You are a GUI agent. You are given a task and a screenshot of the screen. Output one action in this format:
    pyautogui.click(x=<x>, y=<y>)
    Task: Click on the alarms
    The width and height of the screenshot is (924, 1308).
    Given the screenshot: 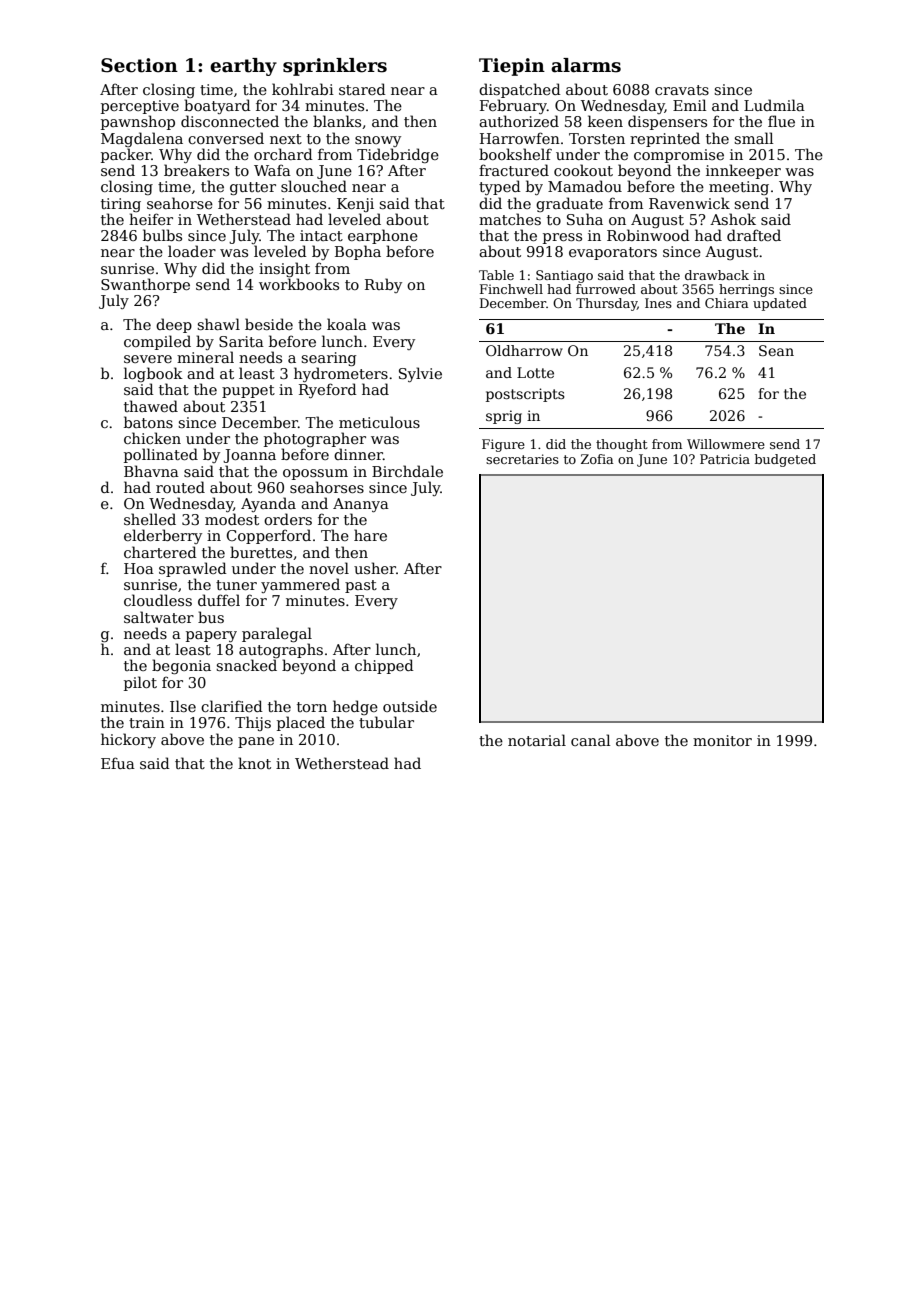 What is the action you would take?
    pyautogui.click(x=586, y=65)
